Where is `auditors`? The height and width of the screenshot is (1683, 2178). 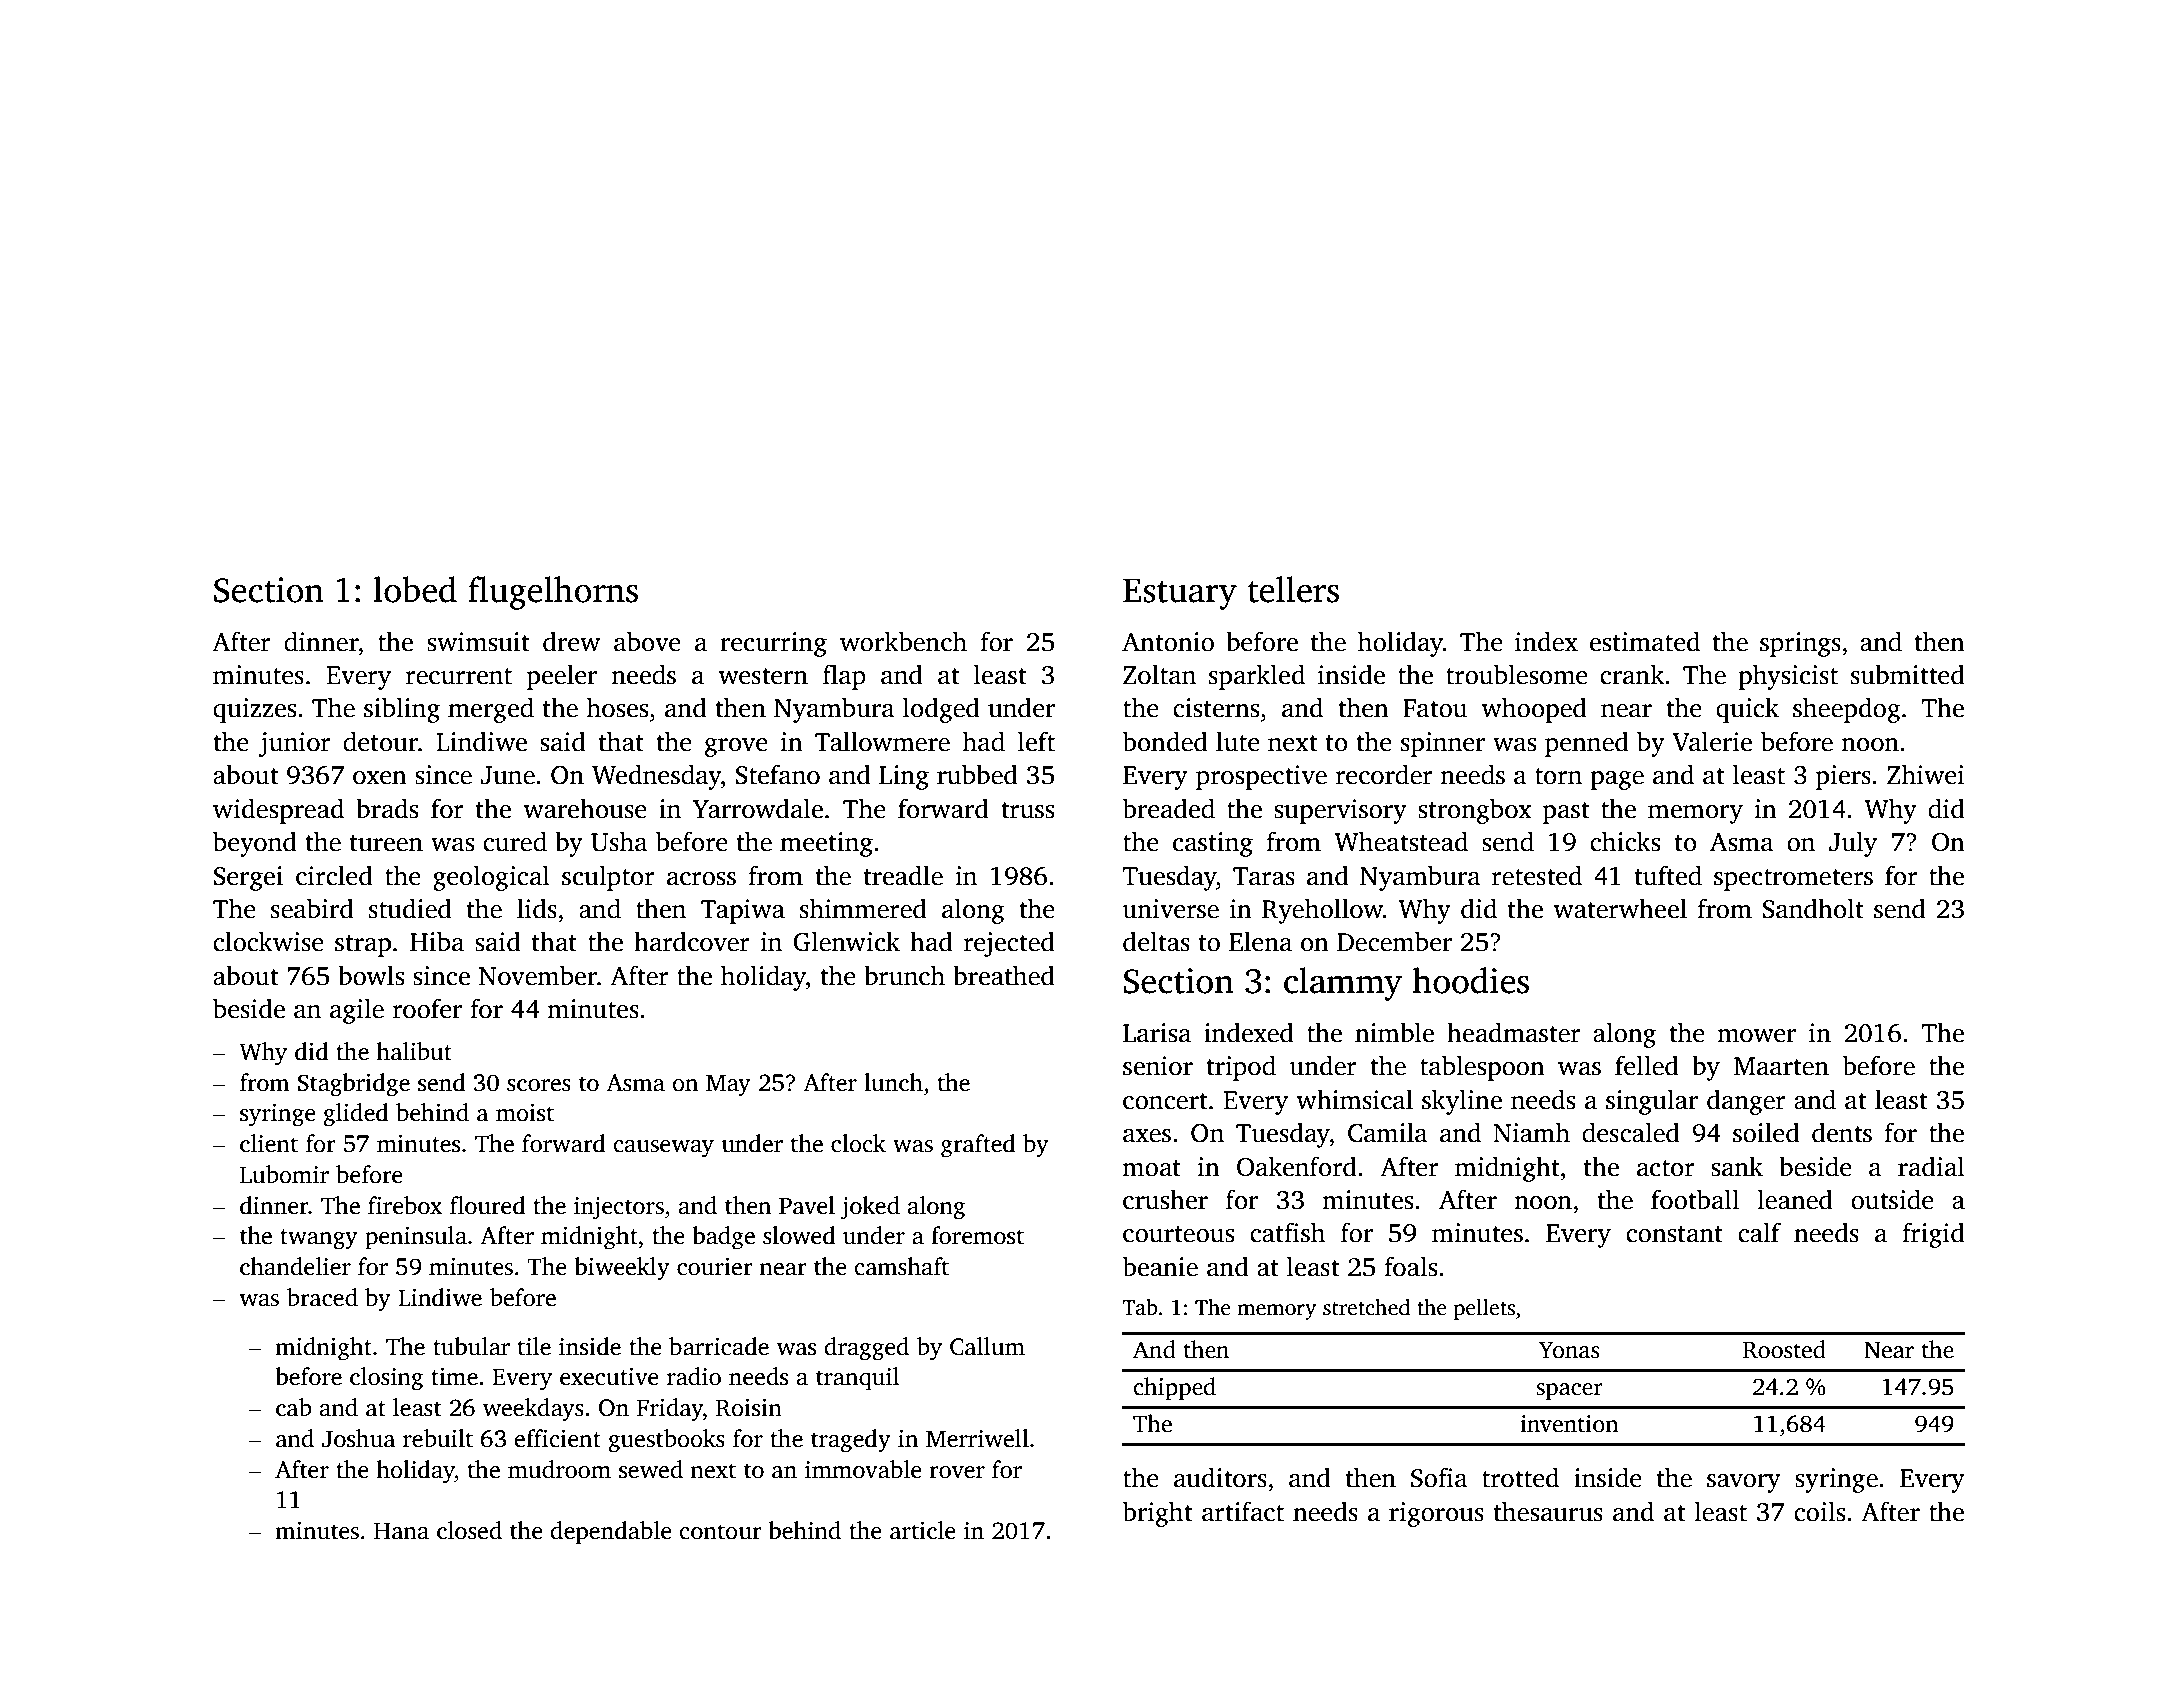
auditors is located at coordinates (1220, 1477).
